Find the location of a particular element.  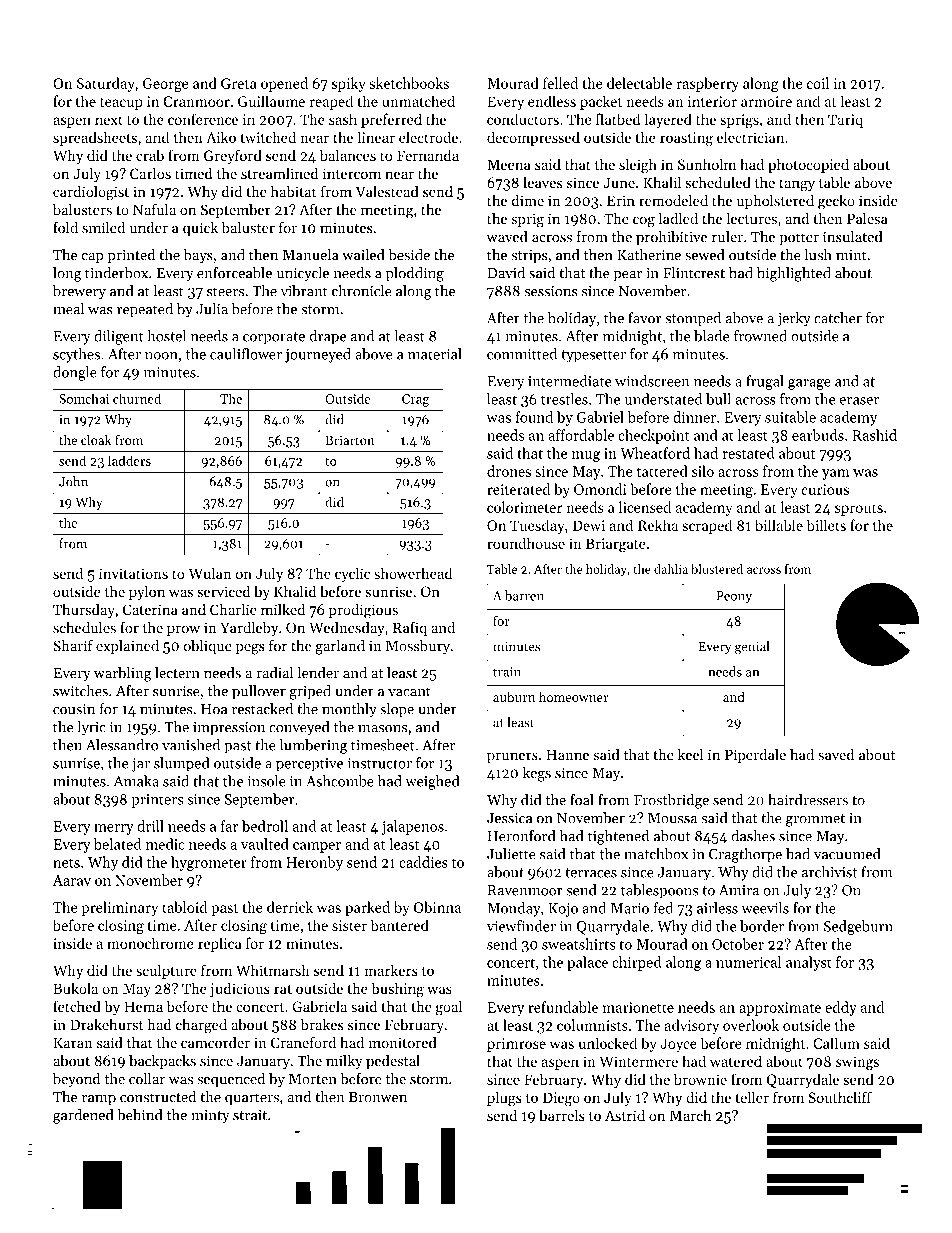

cyclic is located at coordinates (352, 574).
